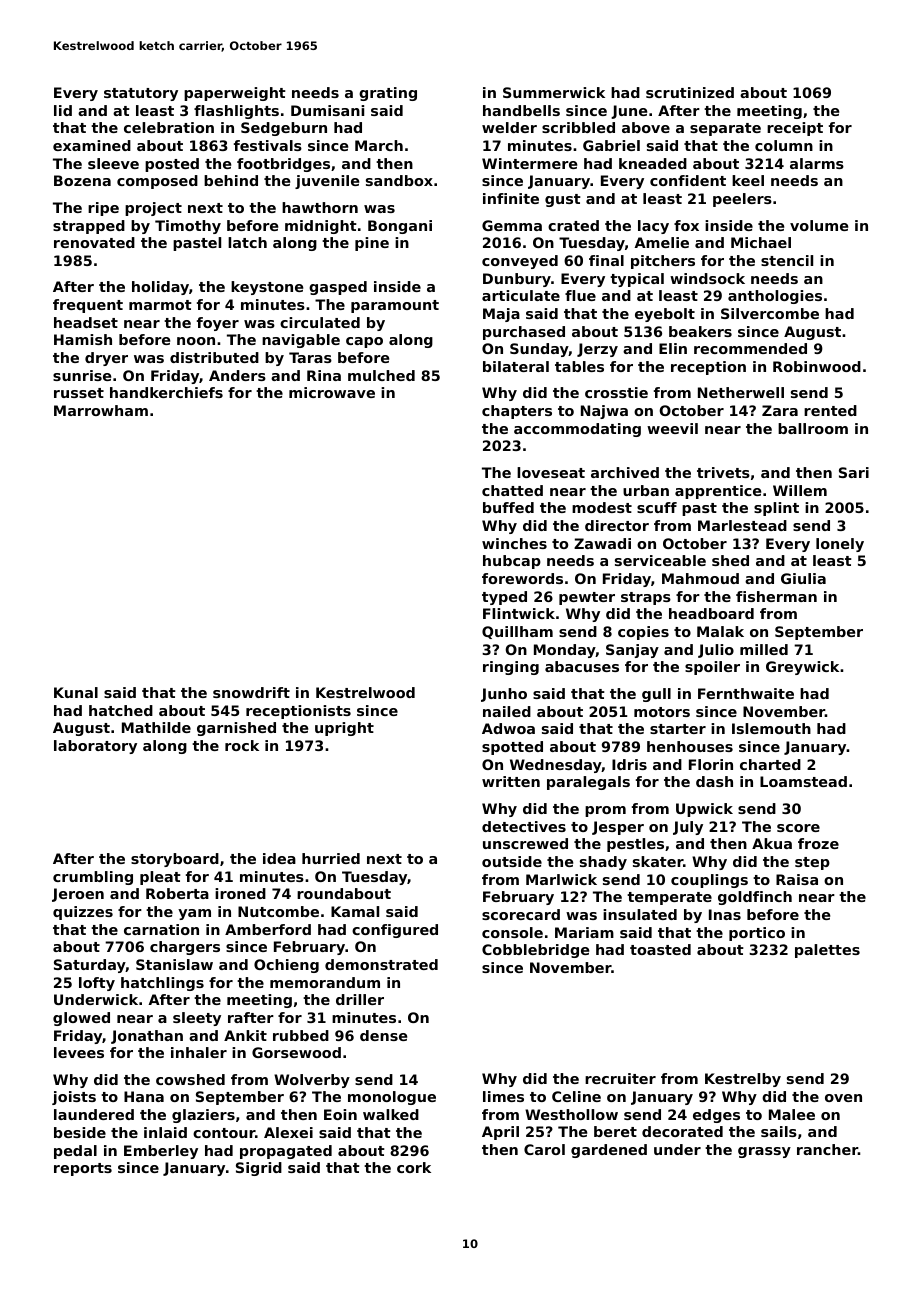 The width and height of the screenshot is (924, 1308). What do you see at coordinates (517, 412) in the screenshot?
I see `chapters` at bounding box center [517, 412].
